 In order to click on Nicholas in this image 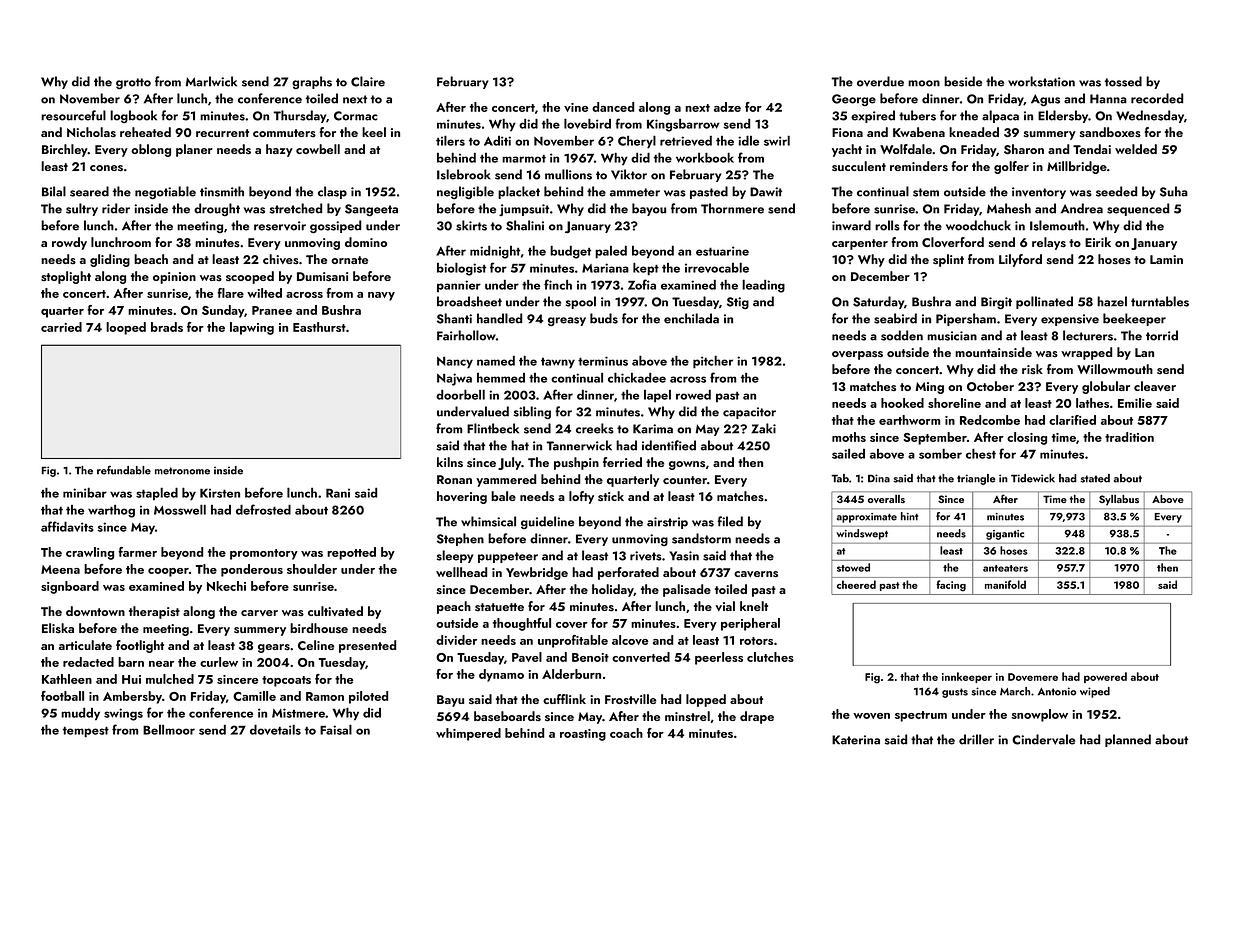, I will do `click(91, 132)`.
